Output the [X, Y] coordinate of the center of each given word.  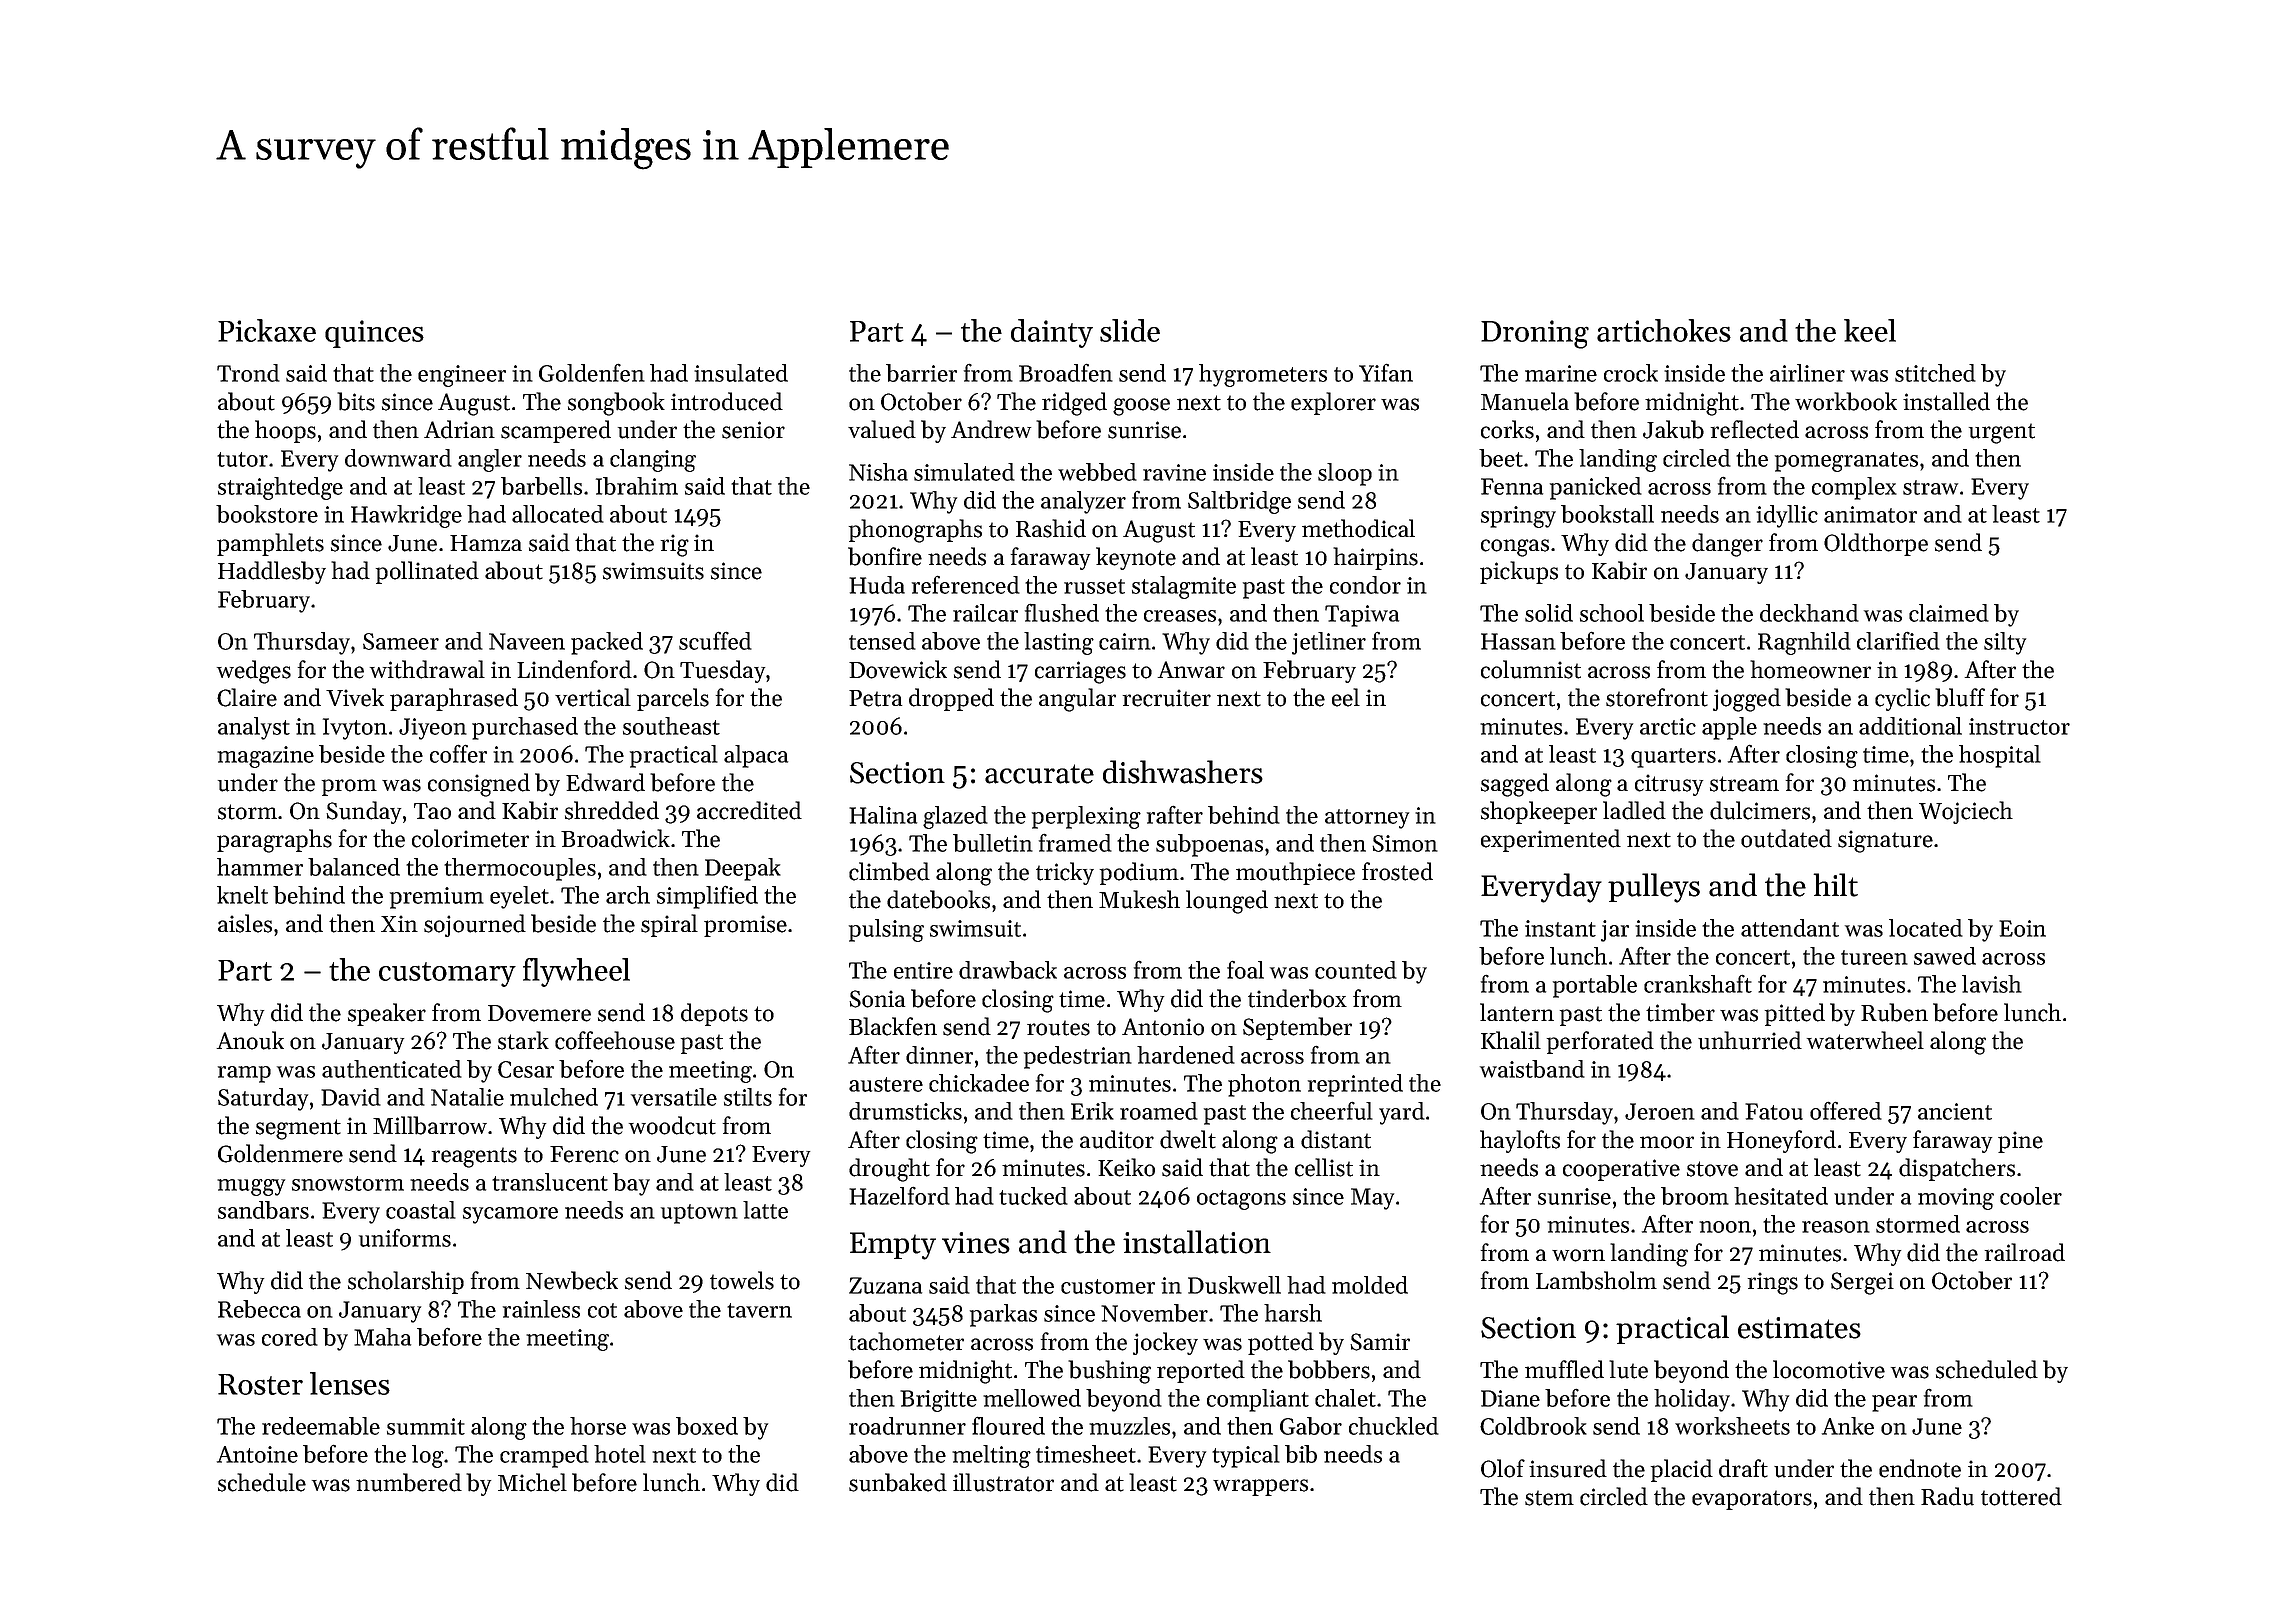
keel [1870, 330]
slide [1130, 330]
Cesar [526, 1069]
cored [290, 1337]
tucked [1033, 1196]
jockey [1165, 1343]
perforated [1600, 1042]
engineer [462, 376]
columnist [1531, 669]
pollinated [427, 572]
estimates [1799, 1328]
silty [2005, 643]
